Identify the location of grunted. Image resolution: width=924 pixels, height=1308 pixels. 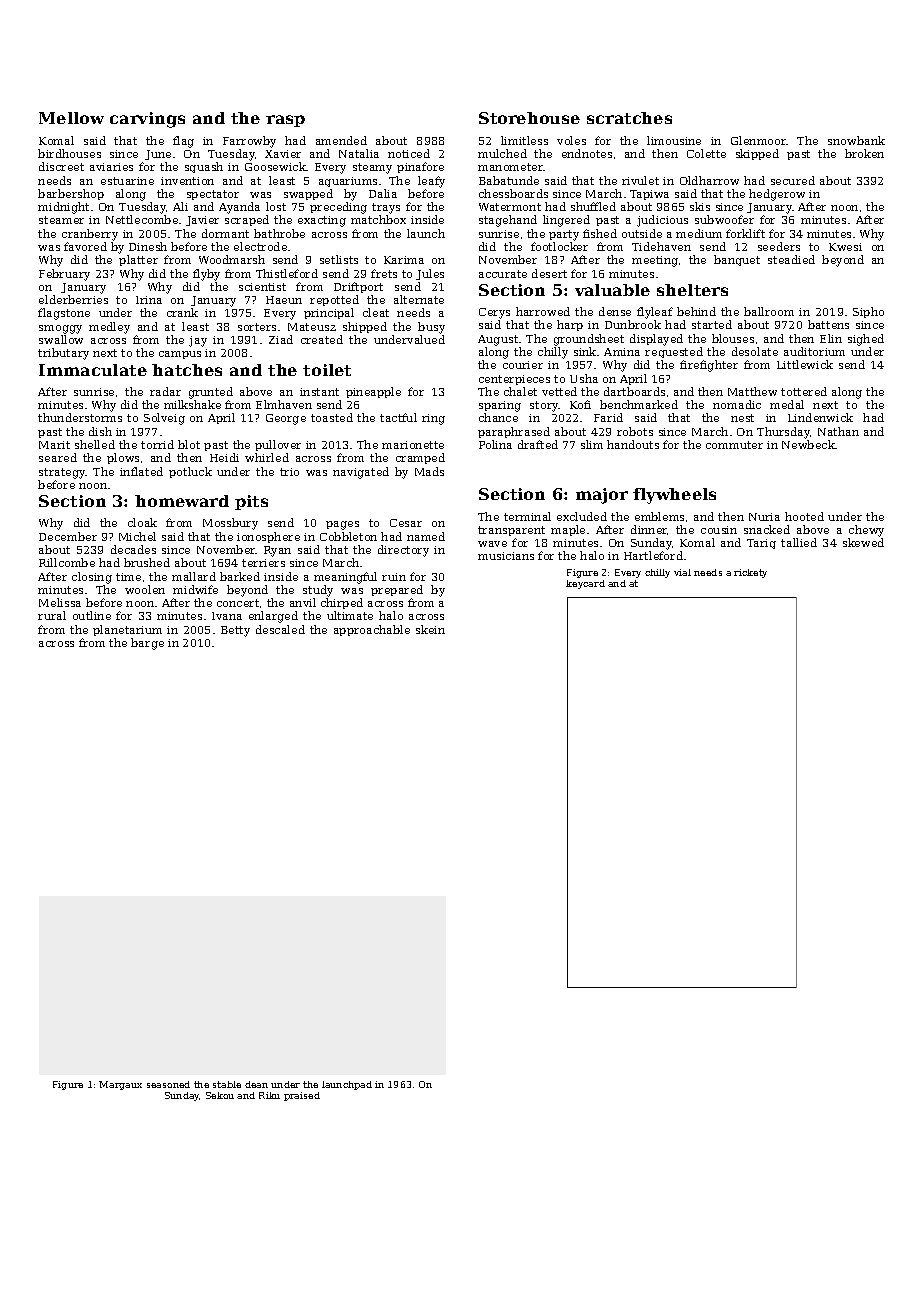
(211, 393).
